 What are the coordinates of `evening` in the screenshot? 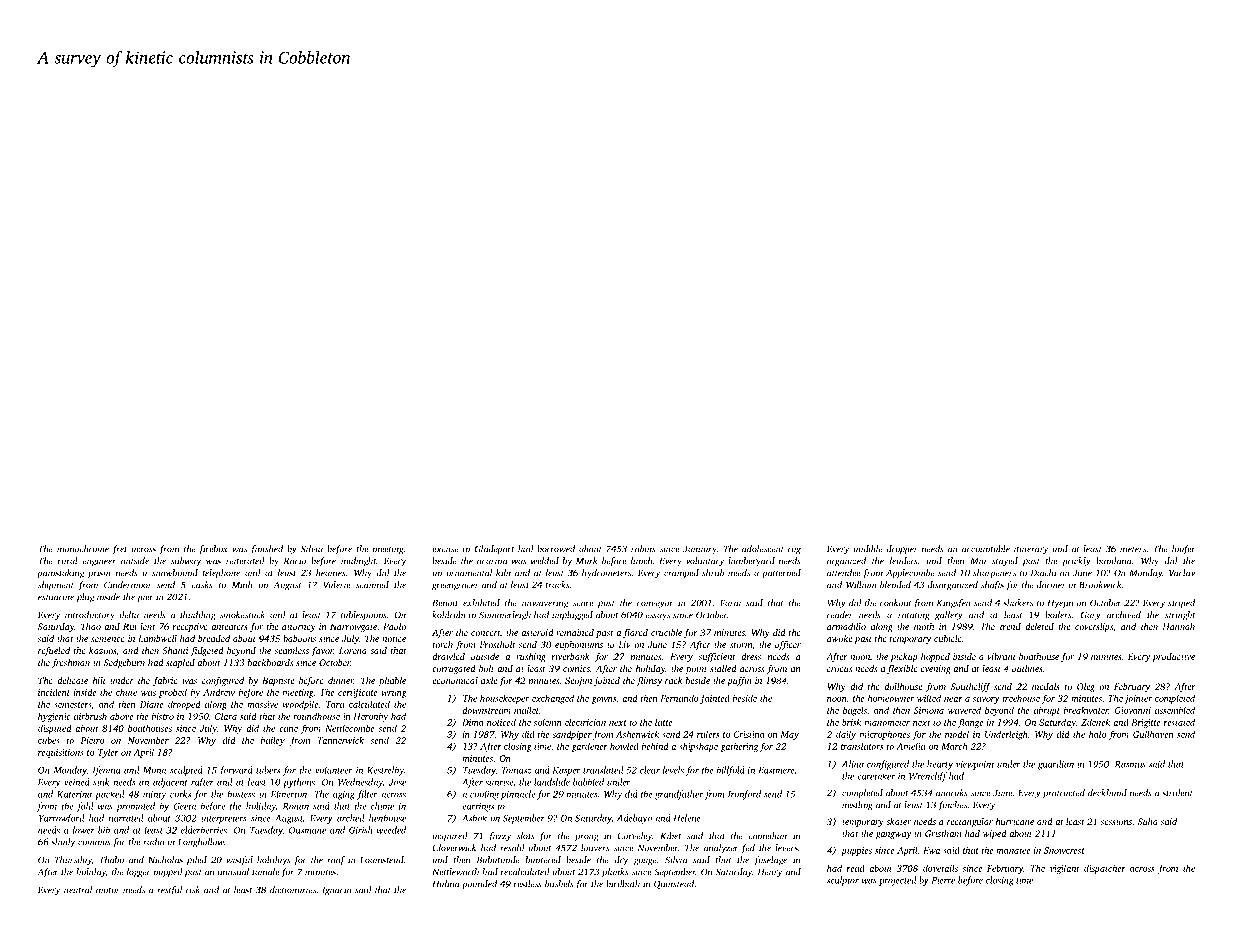 It's located at (936, 669).
